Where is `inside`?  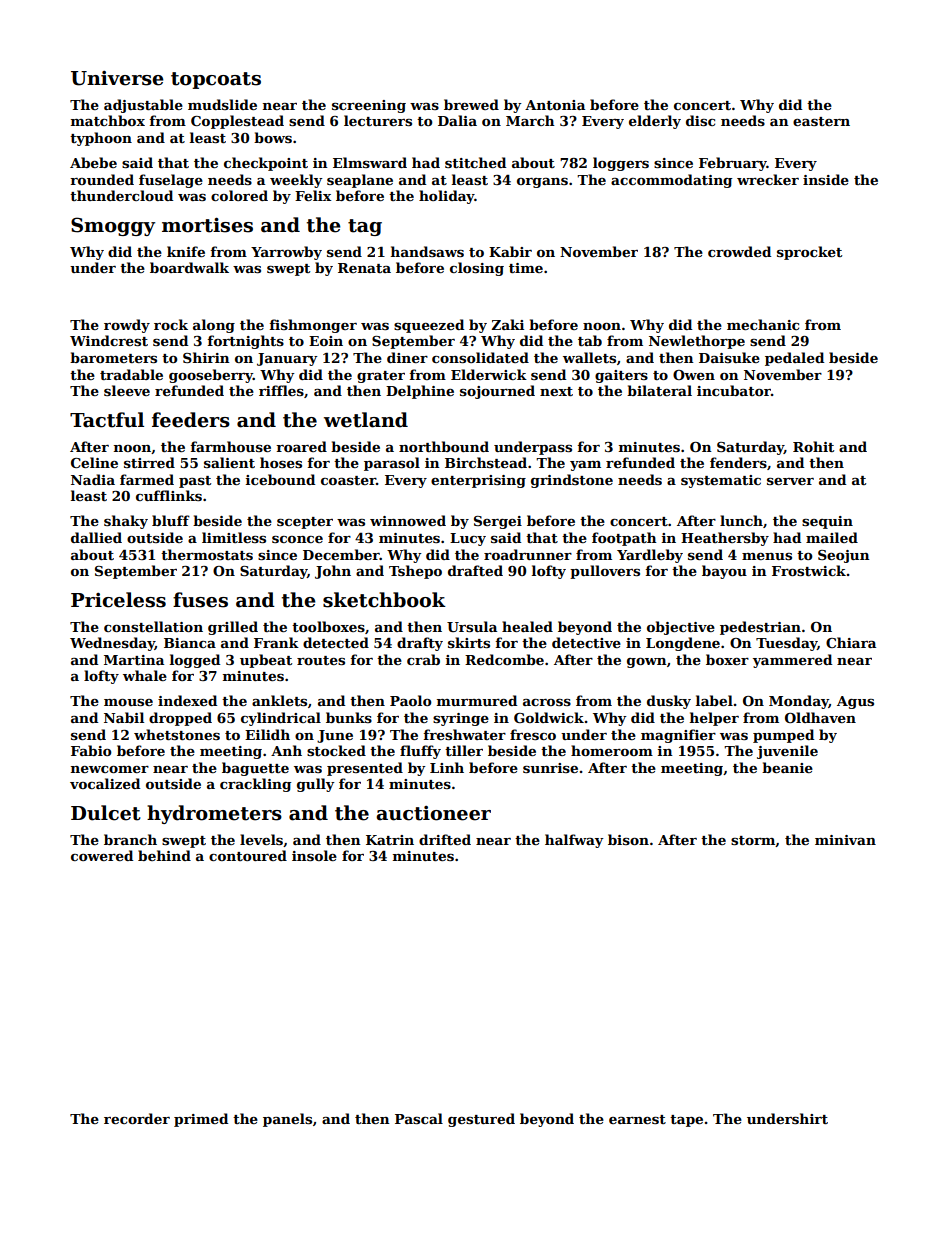
inside is located at coordinates (826, 179).
